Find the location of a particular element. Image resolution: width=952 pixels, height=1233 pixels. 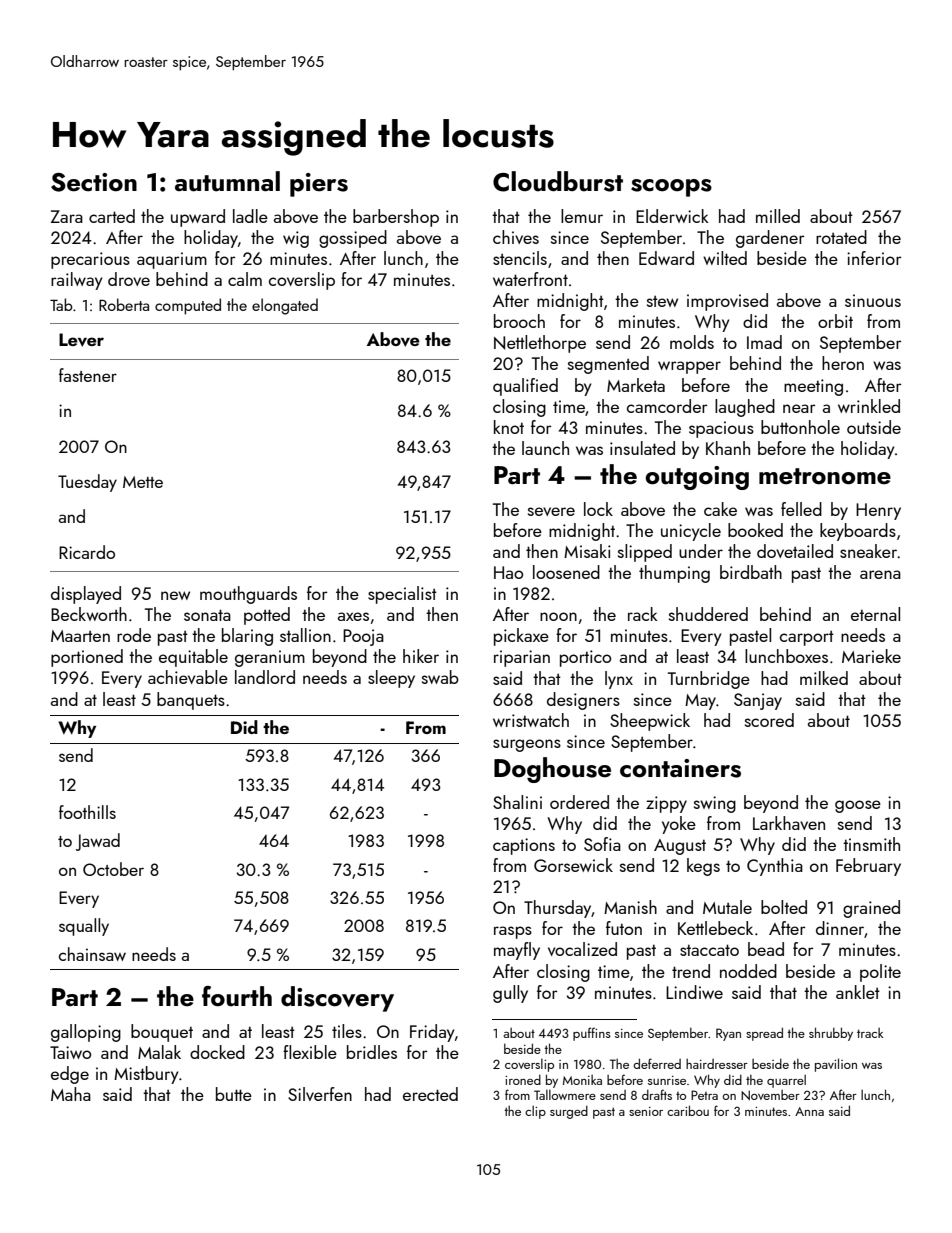

Cynthia is located at coordinates (775, 867).
